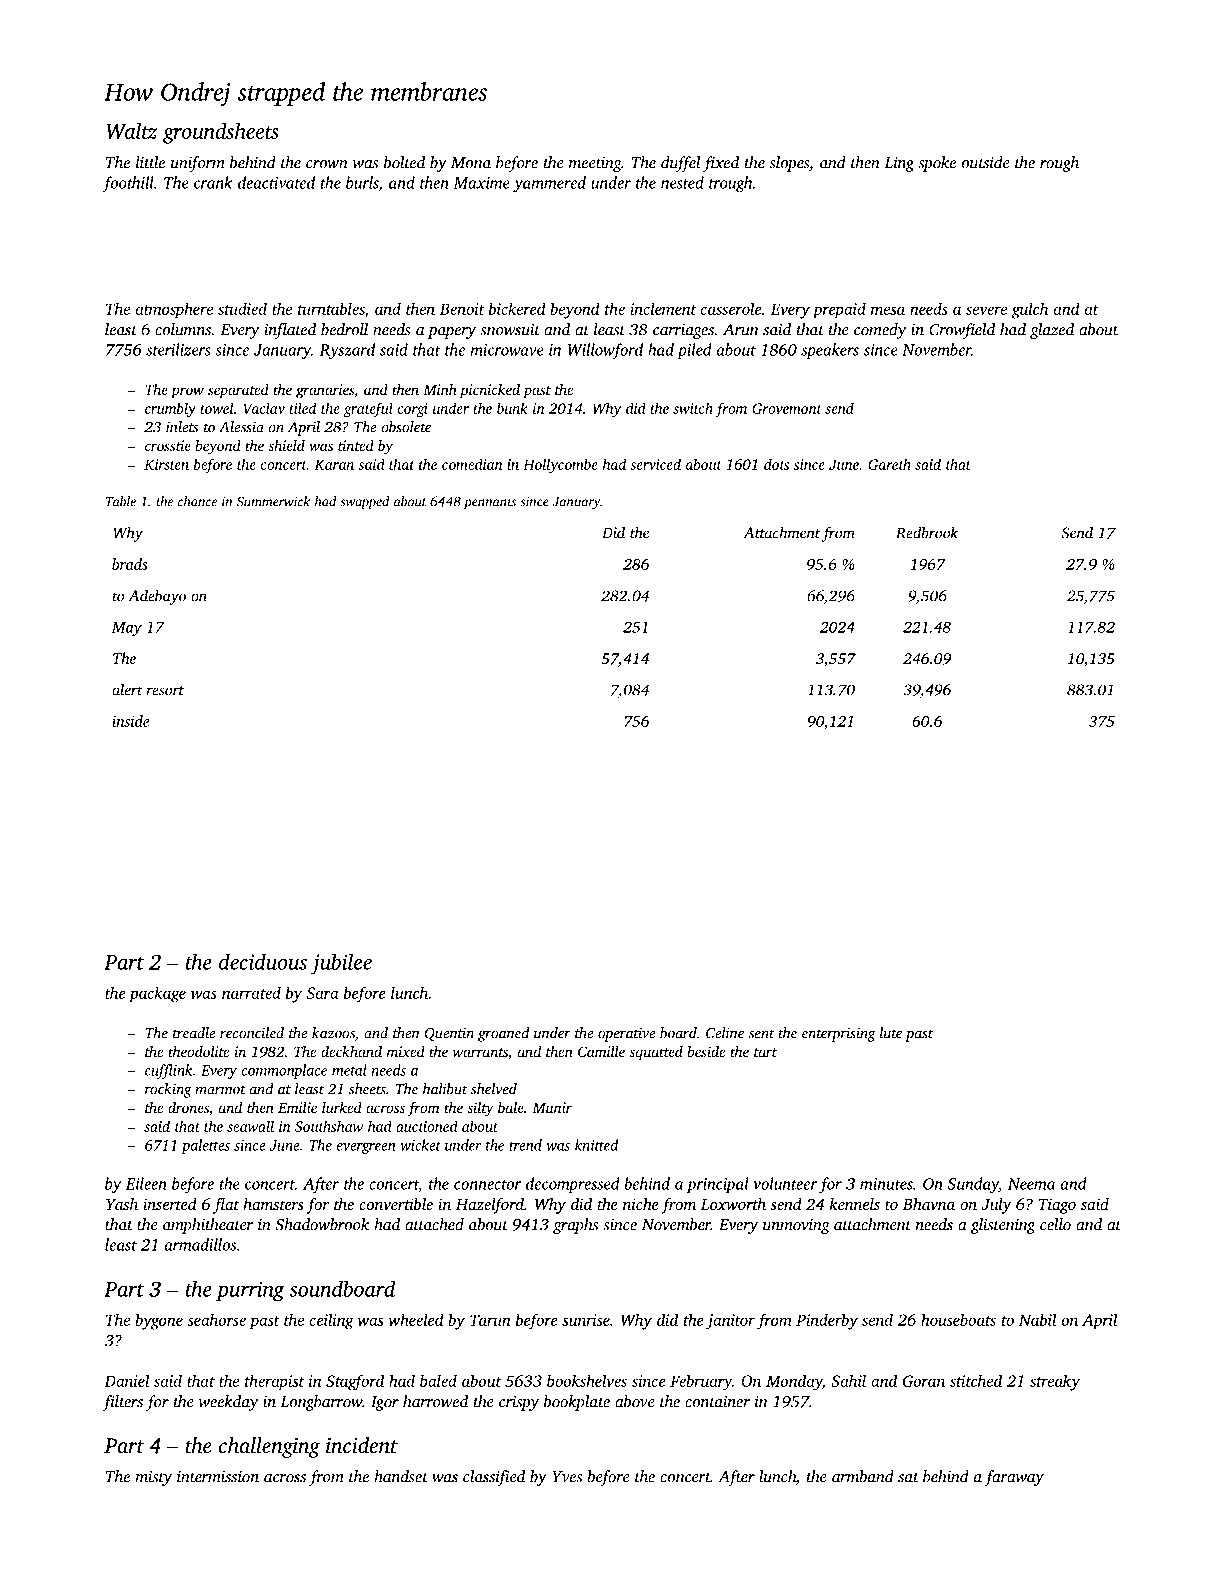  Describe the element at coordinates (165, 691) in the page. I see `resort` at that location.
